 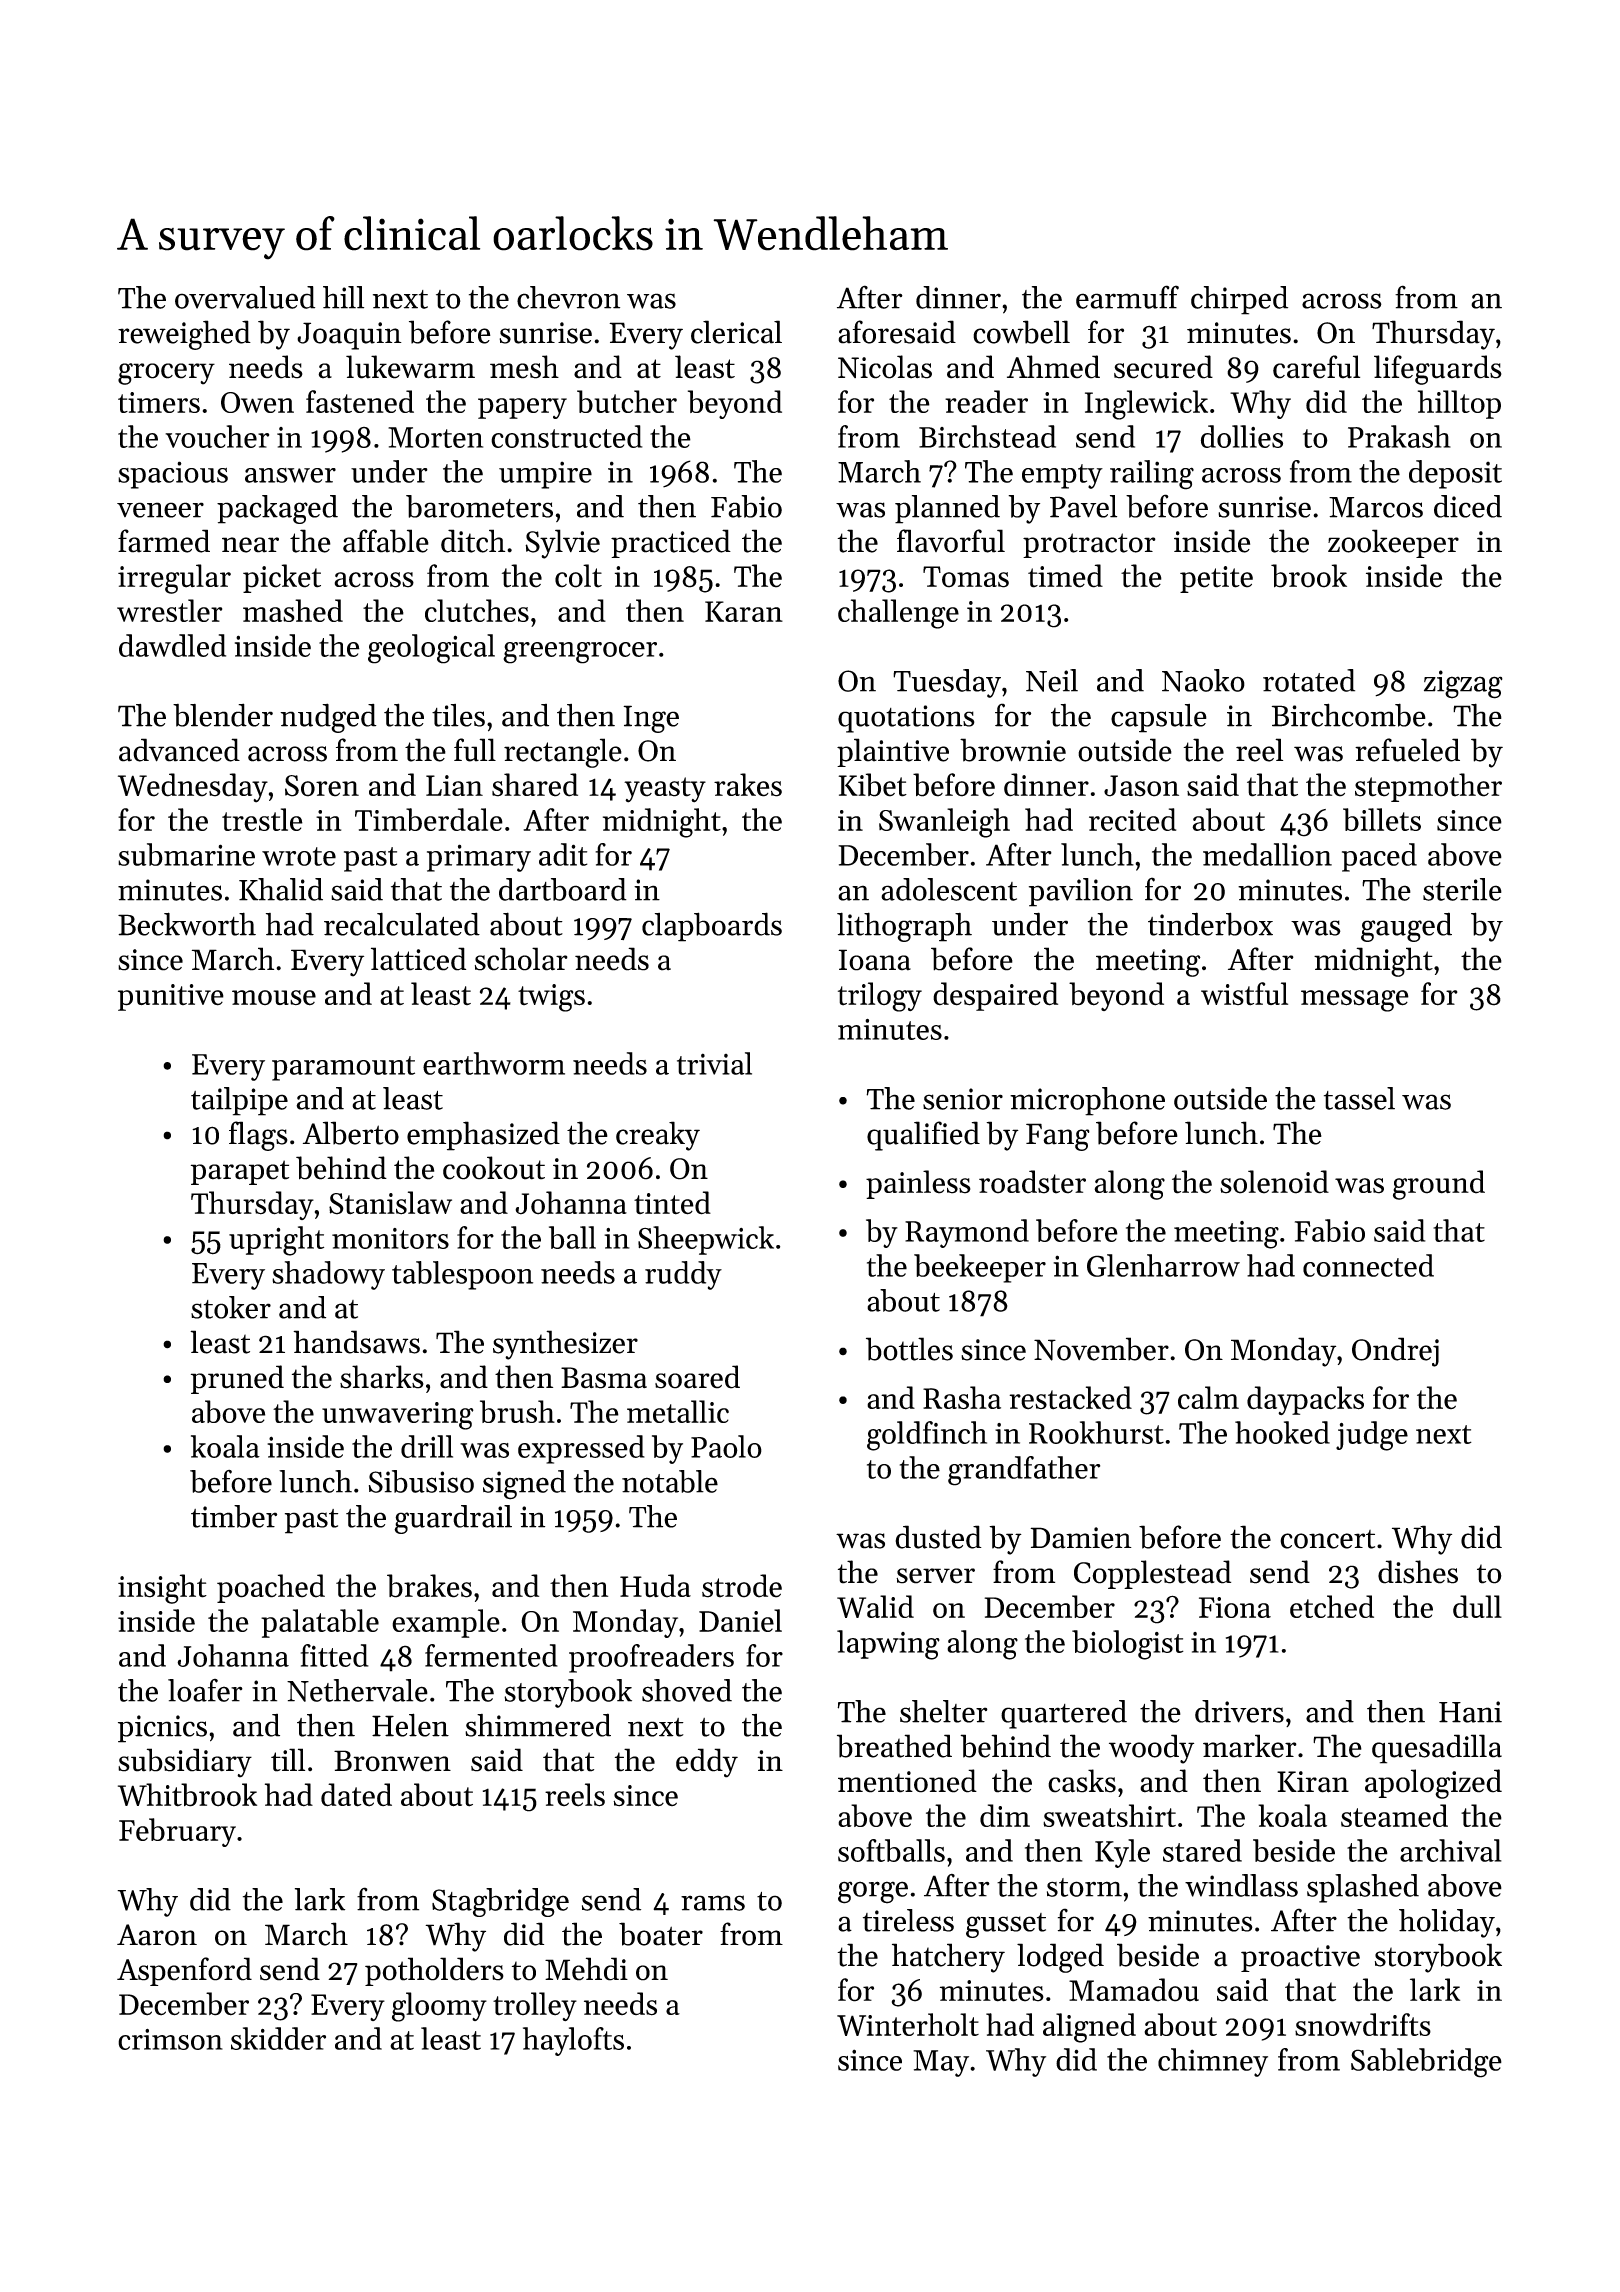 What do you see at coordinates (170, 2039) in the screenshot?
I see `crimson` at bounding box center [170, 2039].
